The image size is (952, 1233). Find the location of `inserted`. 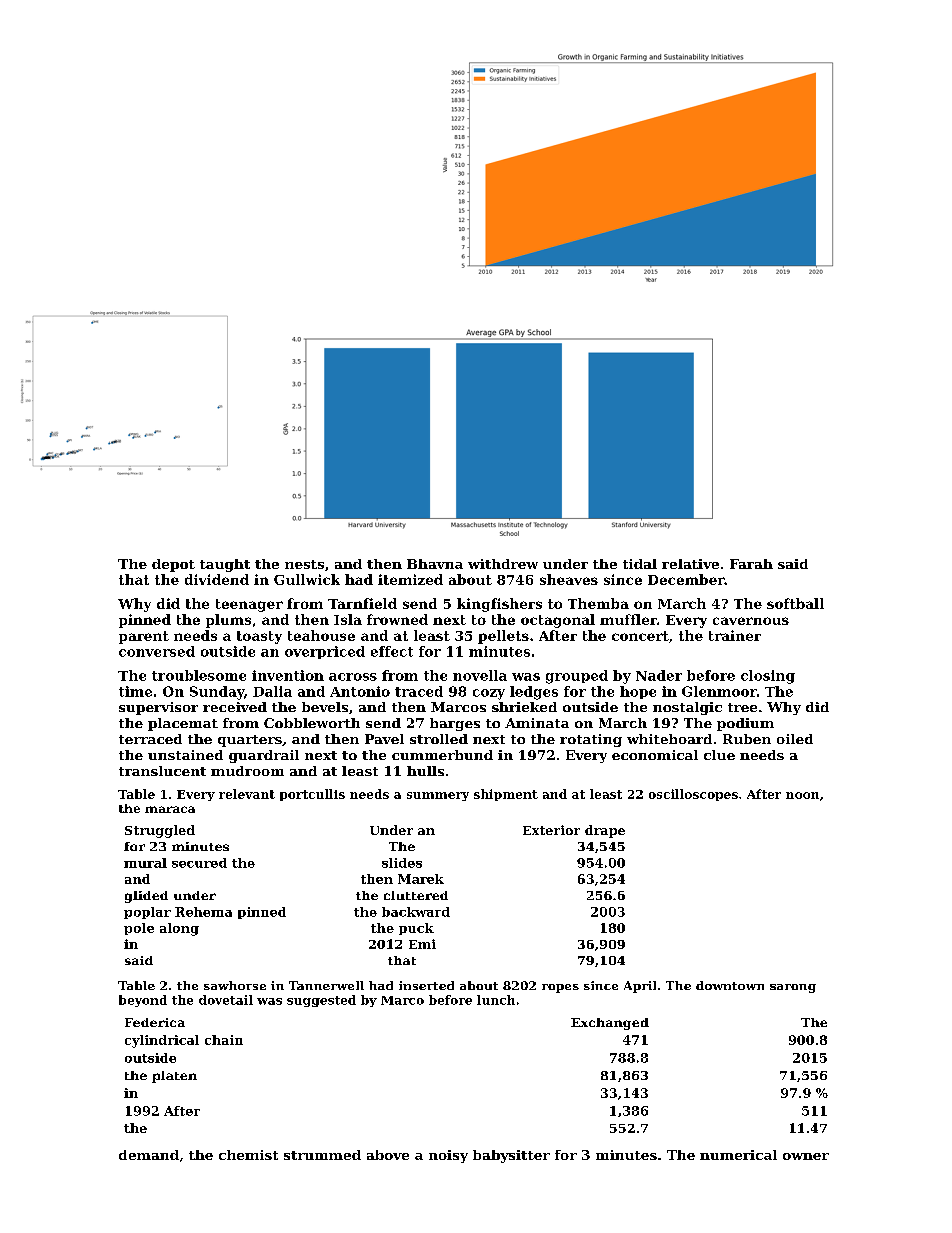

inserted is located at coordinates (426, 985).
